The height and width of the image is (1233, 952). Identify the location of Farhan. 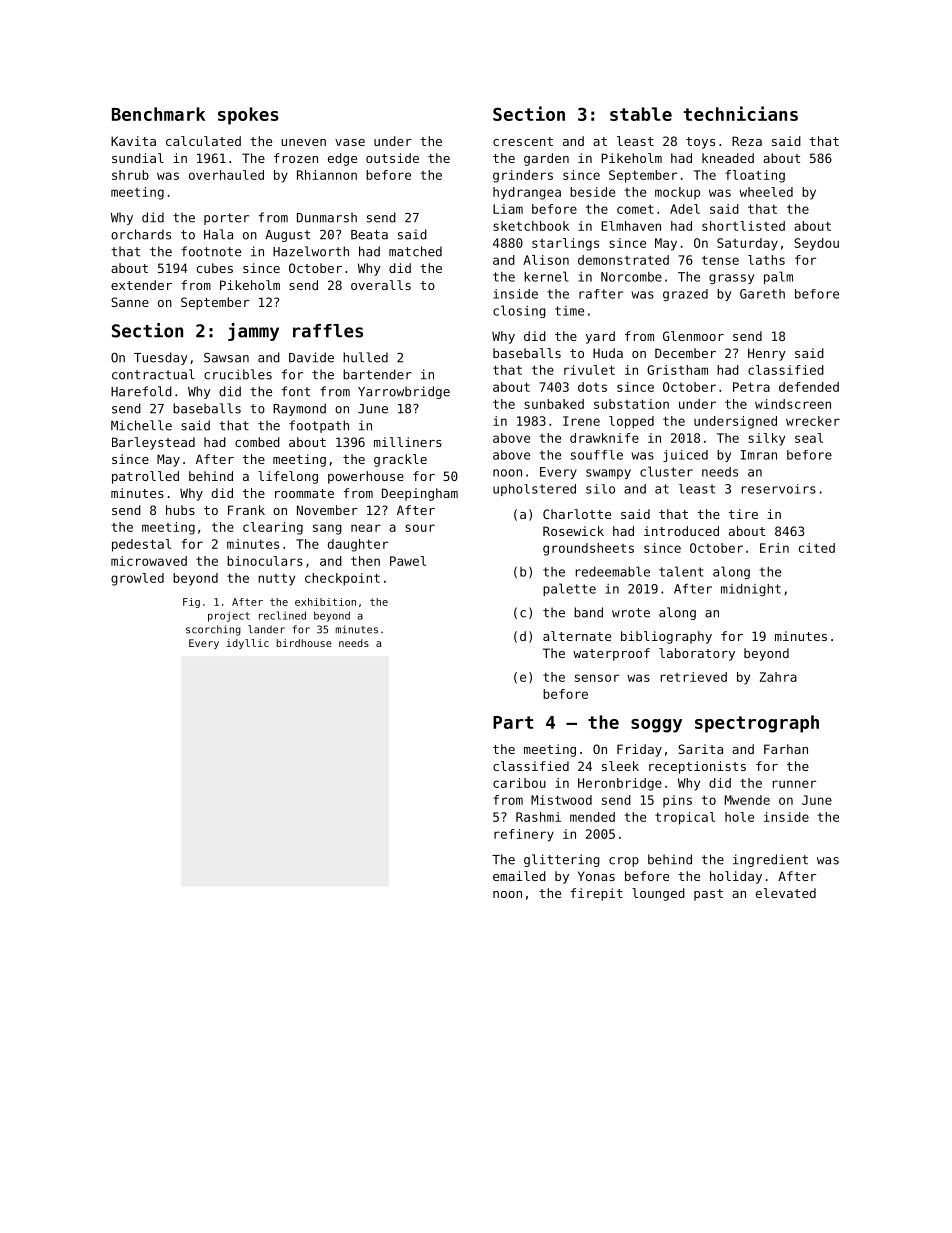
(786, 749).
